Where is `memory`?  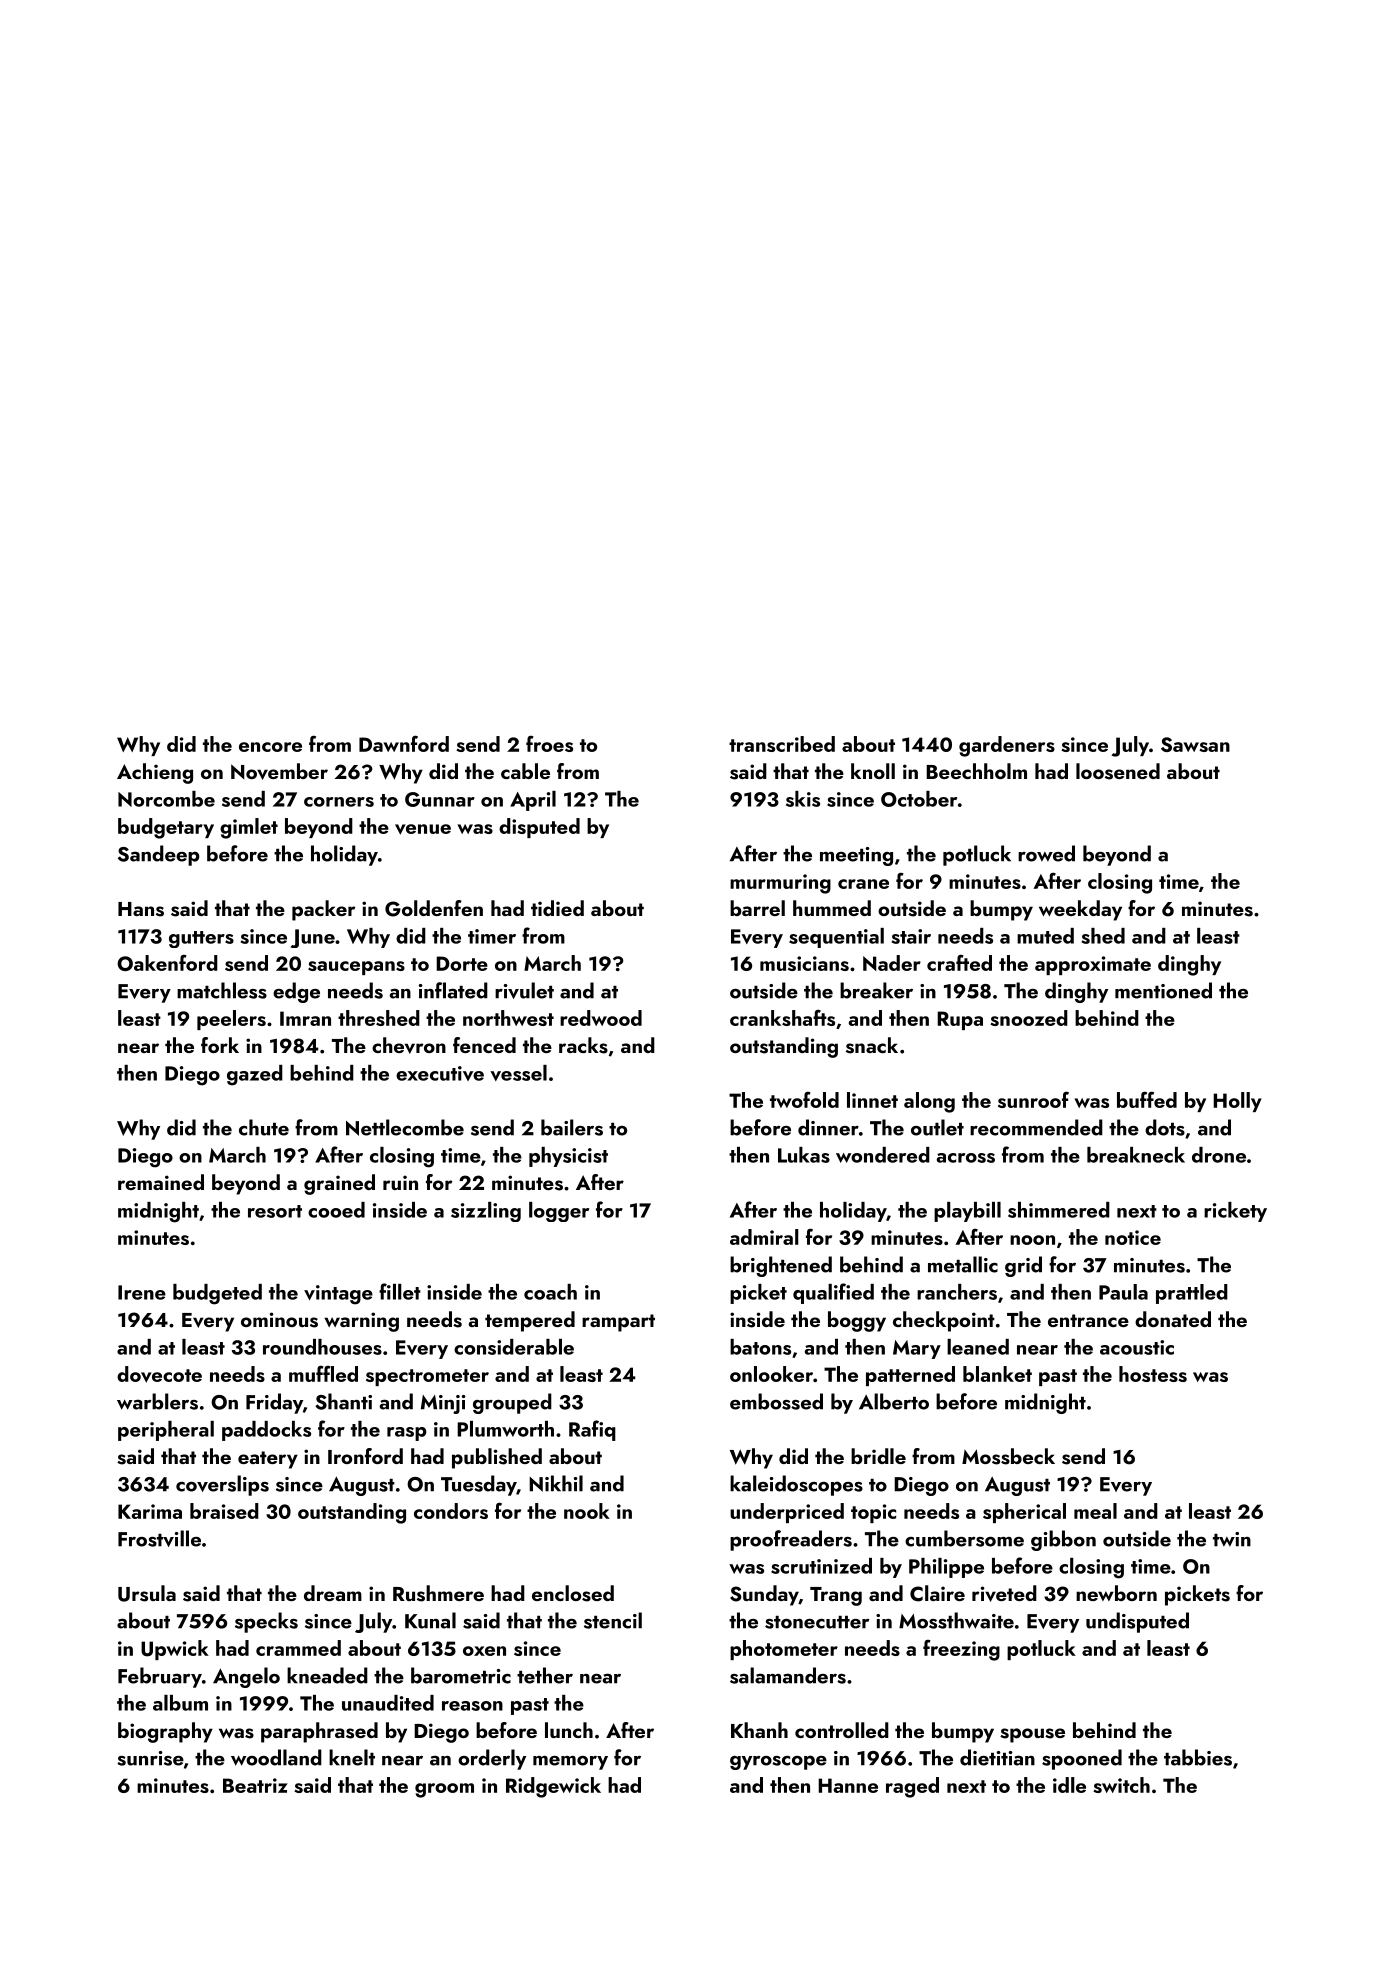
memory is located at coordinates (570, 1763).
